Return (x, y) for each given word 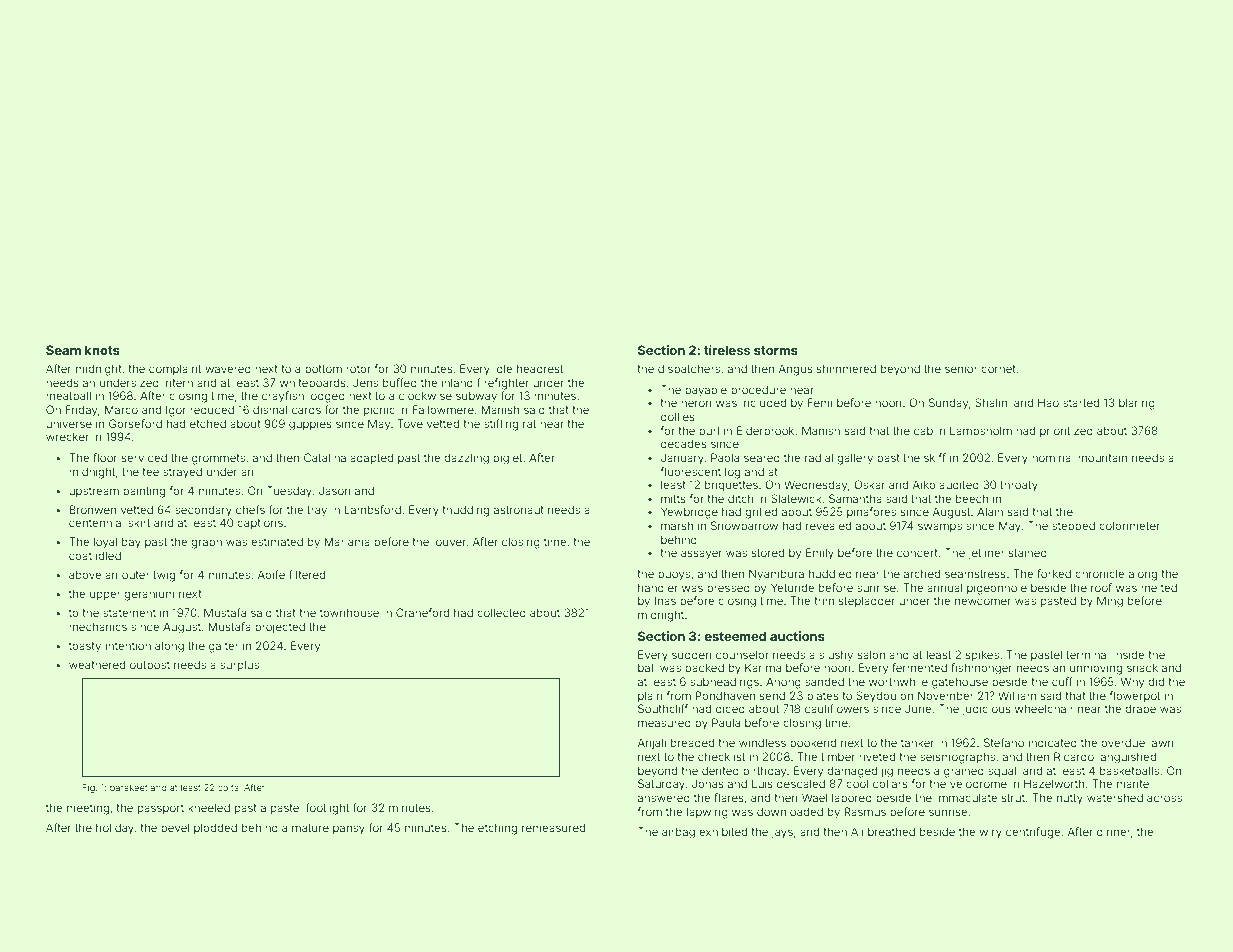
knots (102, 350)
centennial (96, 522)
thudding (465, 511)
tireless (727, 350)
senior (961, 368)
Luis (762, 783)
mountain (1102, 457)
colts (228, 787)
